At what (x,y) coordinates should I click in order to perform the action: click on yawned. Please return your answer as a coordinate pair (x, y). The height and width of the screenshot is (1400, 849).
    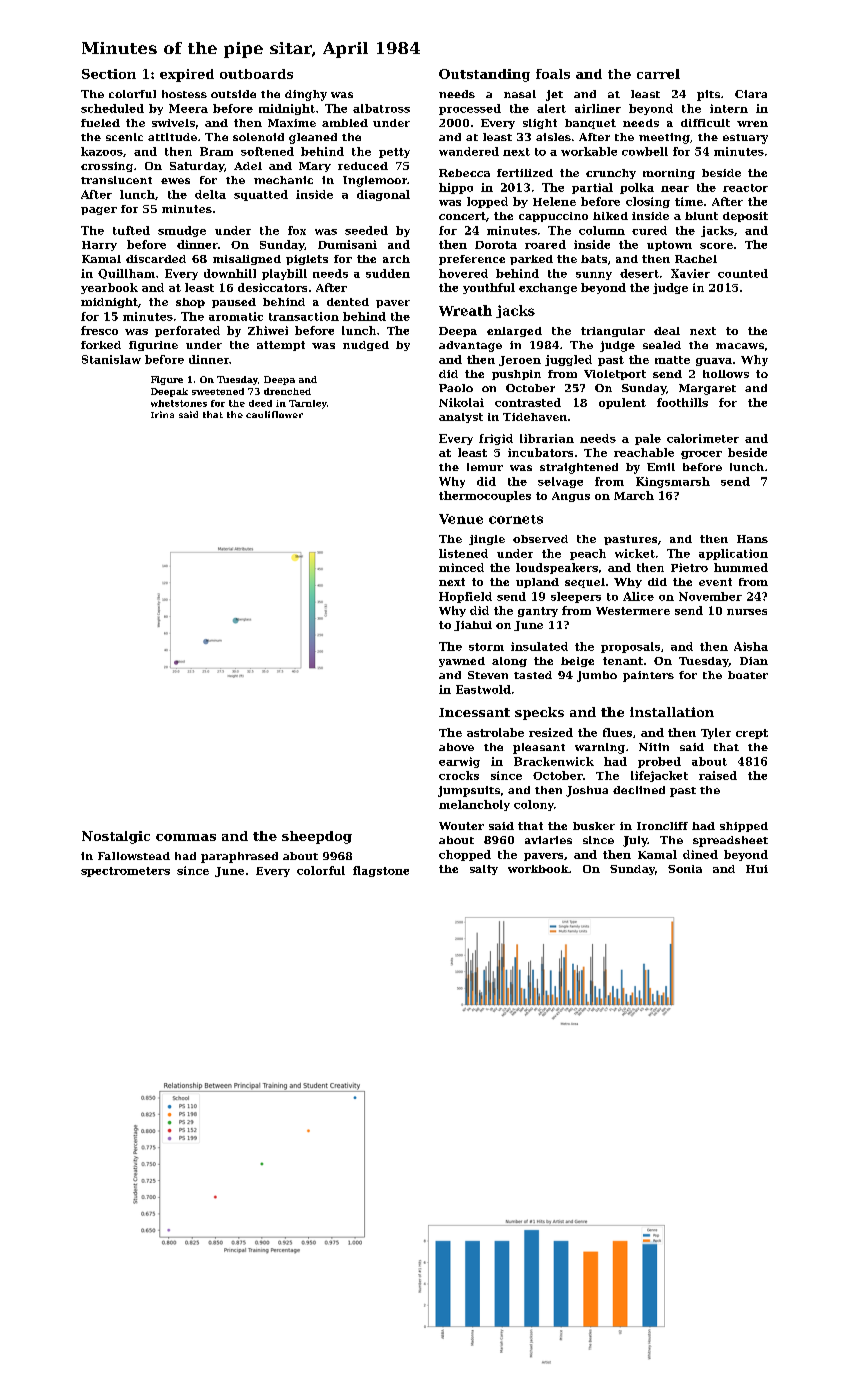
    Looking at the image, I should click on (462, 662).
